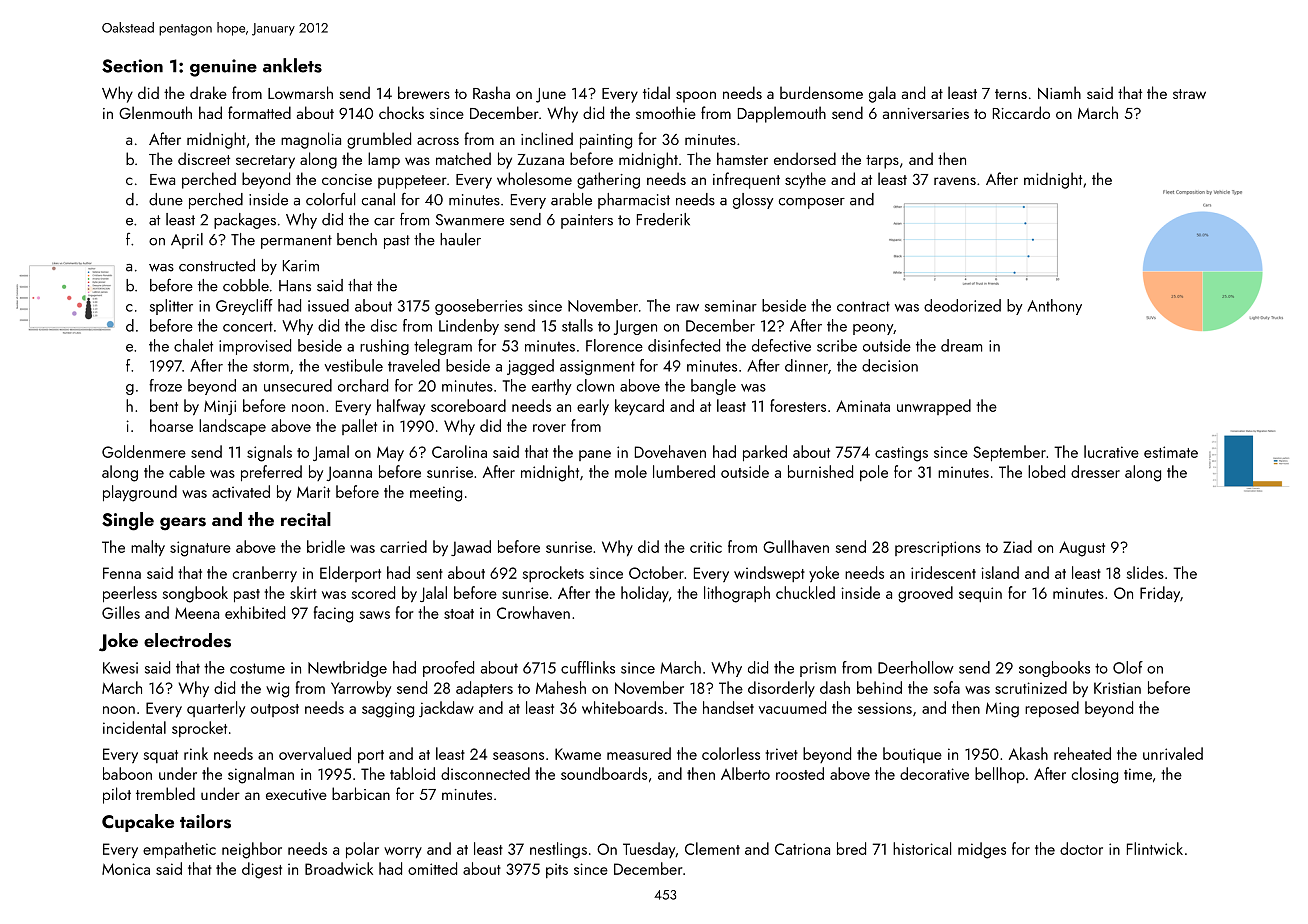 This image has height=924, width=1308. Describe the element at coordinates (882, 94) in the image. I see `gala` at that location.
